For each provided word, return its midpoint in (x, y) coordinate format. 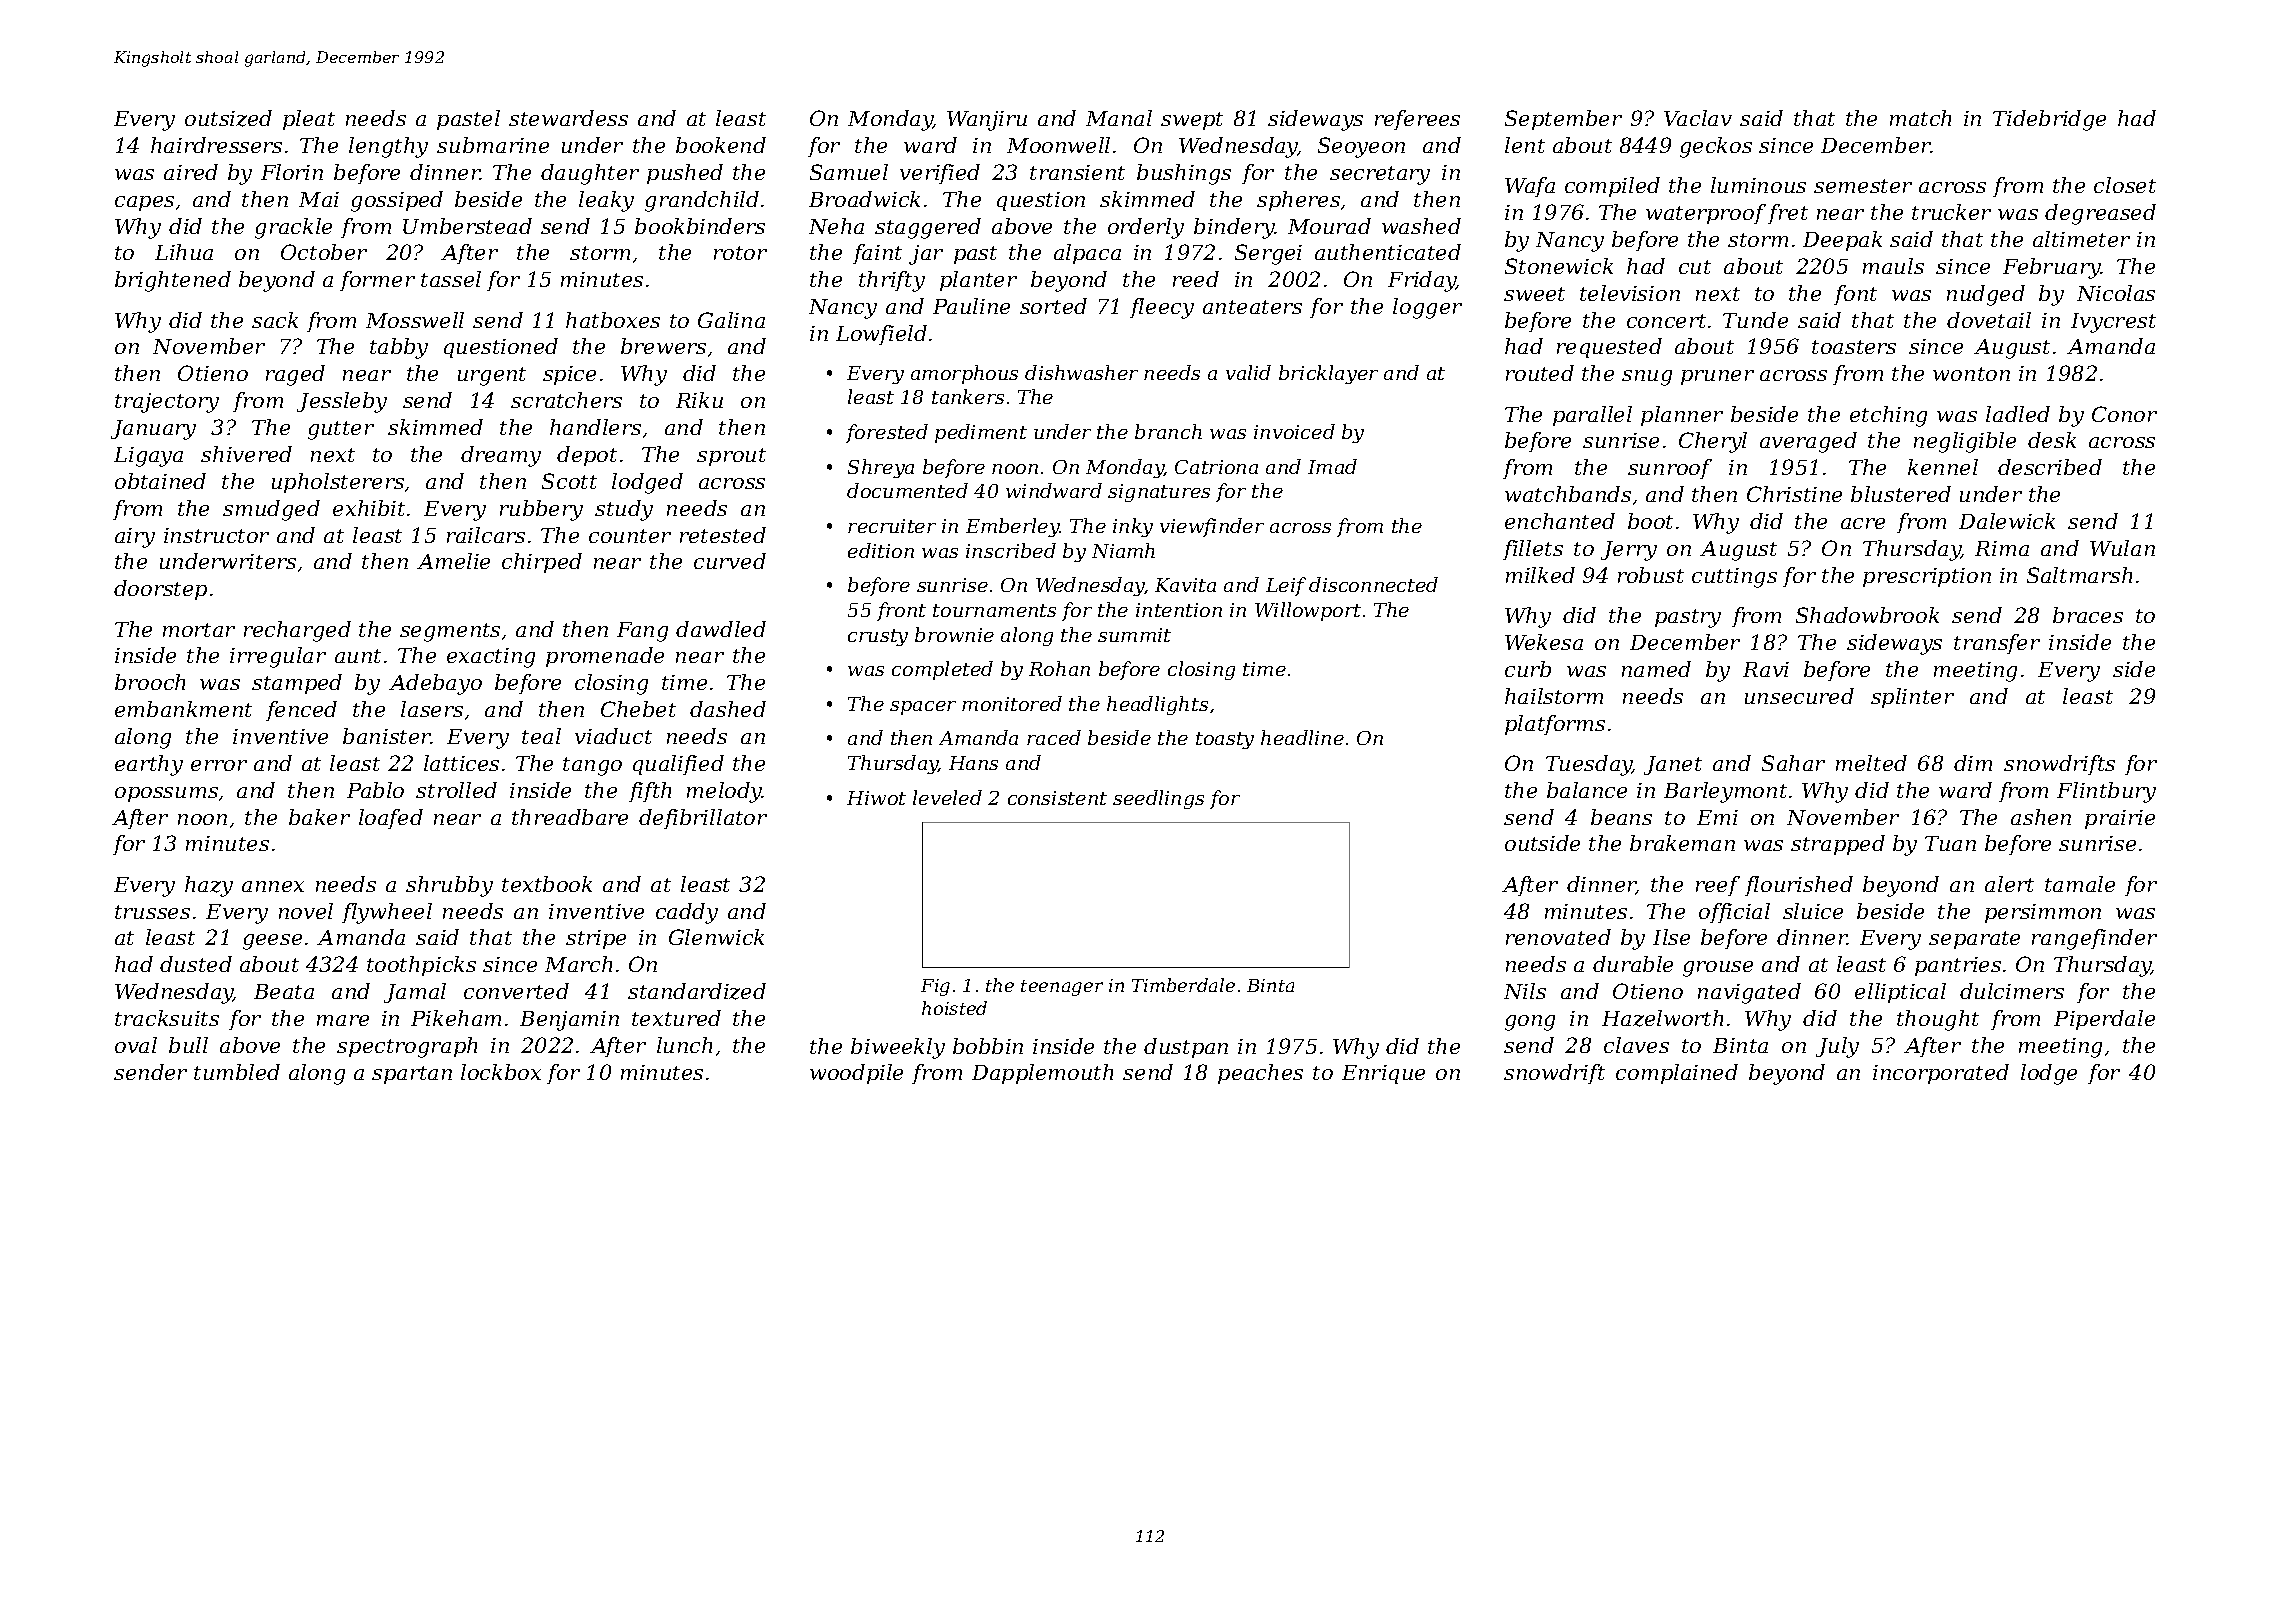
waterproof (1706, 214)
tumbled (237, 1072)
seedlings (1158, 799)
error (219, 765)
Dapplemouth (1042, 1074)
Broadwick (864, 199)
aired (191, 172)
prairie (2120, 819)
